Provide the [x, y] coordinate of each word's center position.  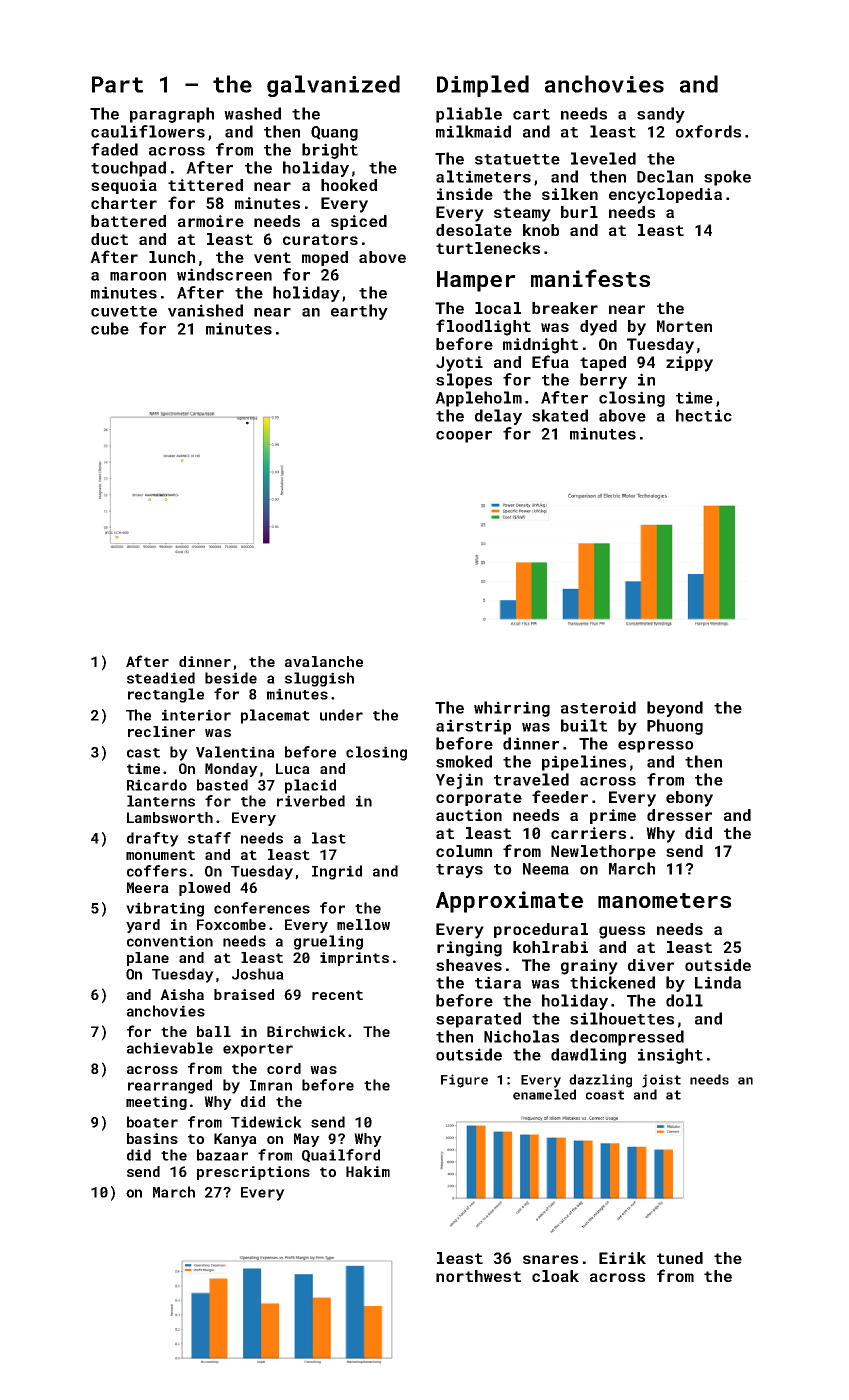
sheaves [469, 965]
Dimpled [483, 86]
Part [117, 84]
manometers [664, 900]
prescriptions [253, 1173]
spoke [727, 178]
